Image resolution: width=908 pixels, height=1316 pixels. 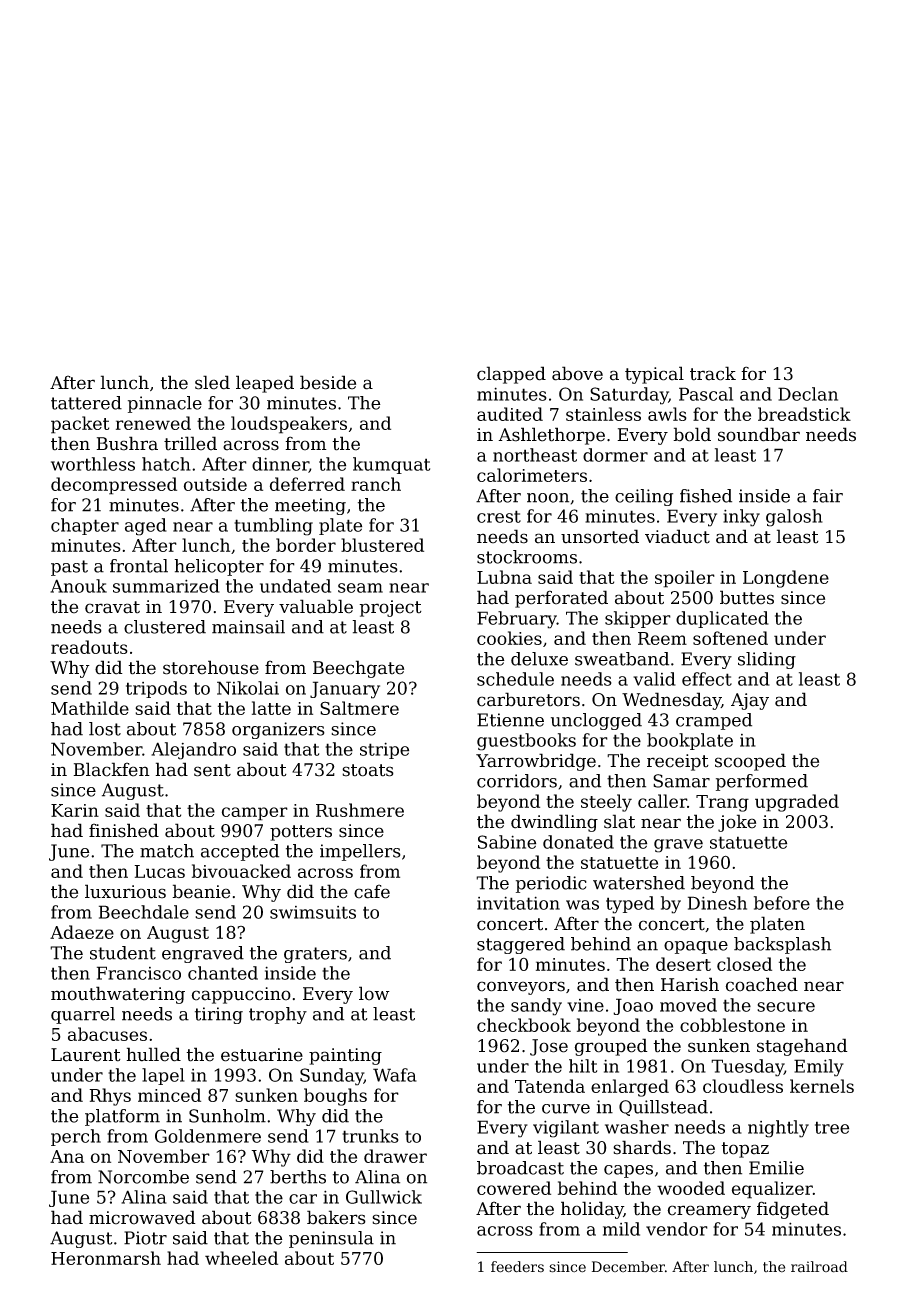 What do you see at coordinates (145, 1238) in the page?
I see `Piotr` at bounding box center [145, 1238].
